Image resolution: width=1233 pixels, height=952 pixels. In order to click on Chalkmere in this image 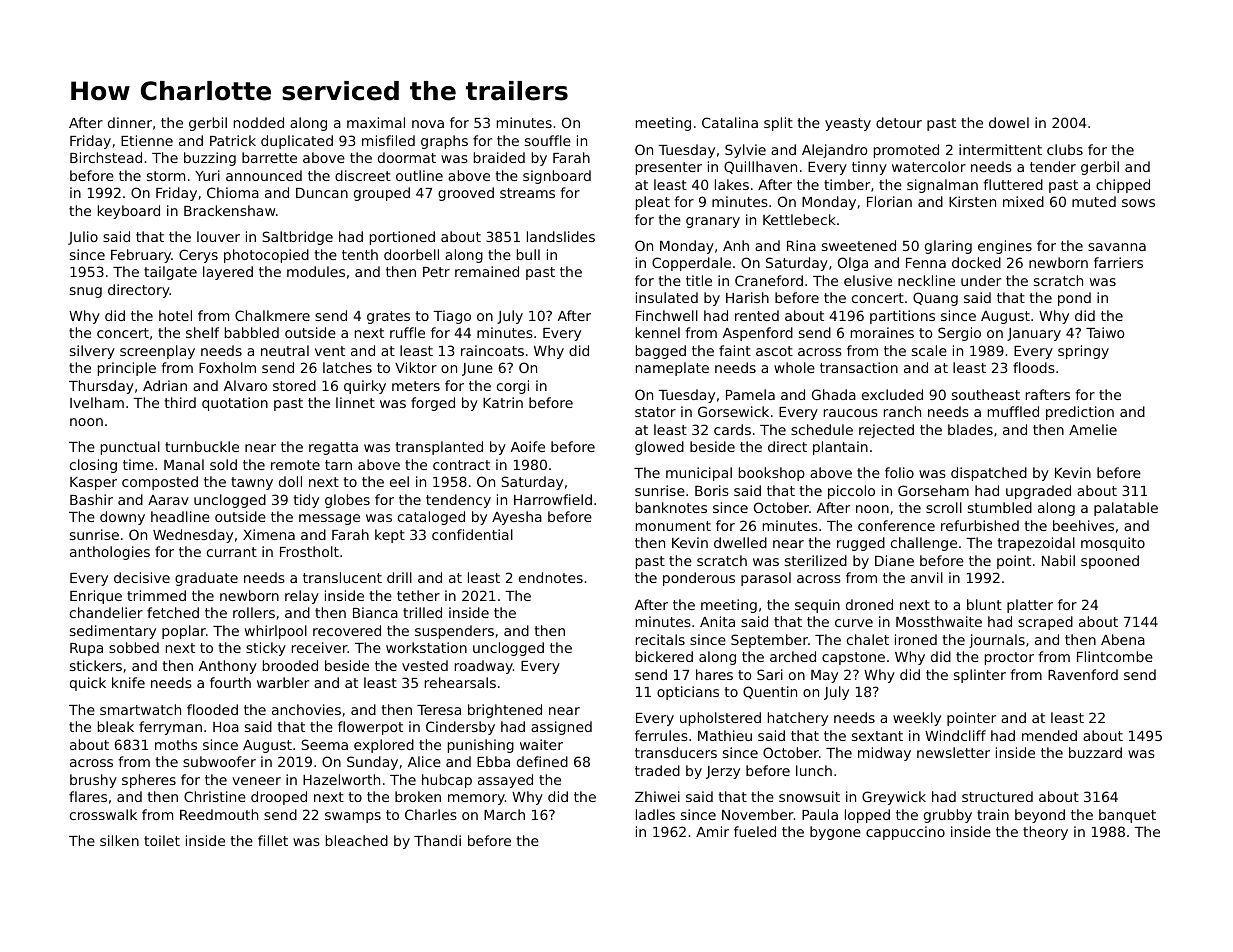, I will do `click(272, 315)`.
